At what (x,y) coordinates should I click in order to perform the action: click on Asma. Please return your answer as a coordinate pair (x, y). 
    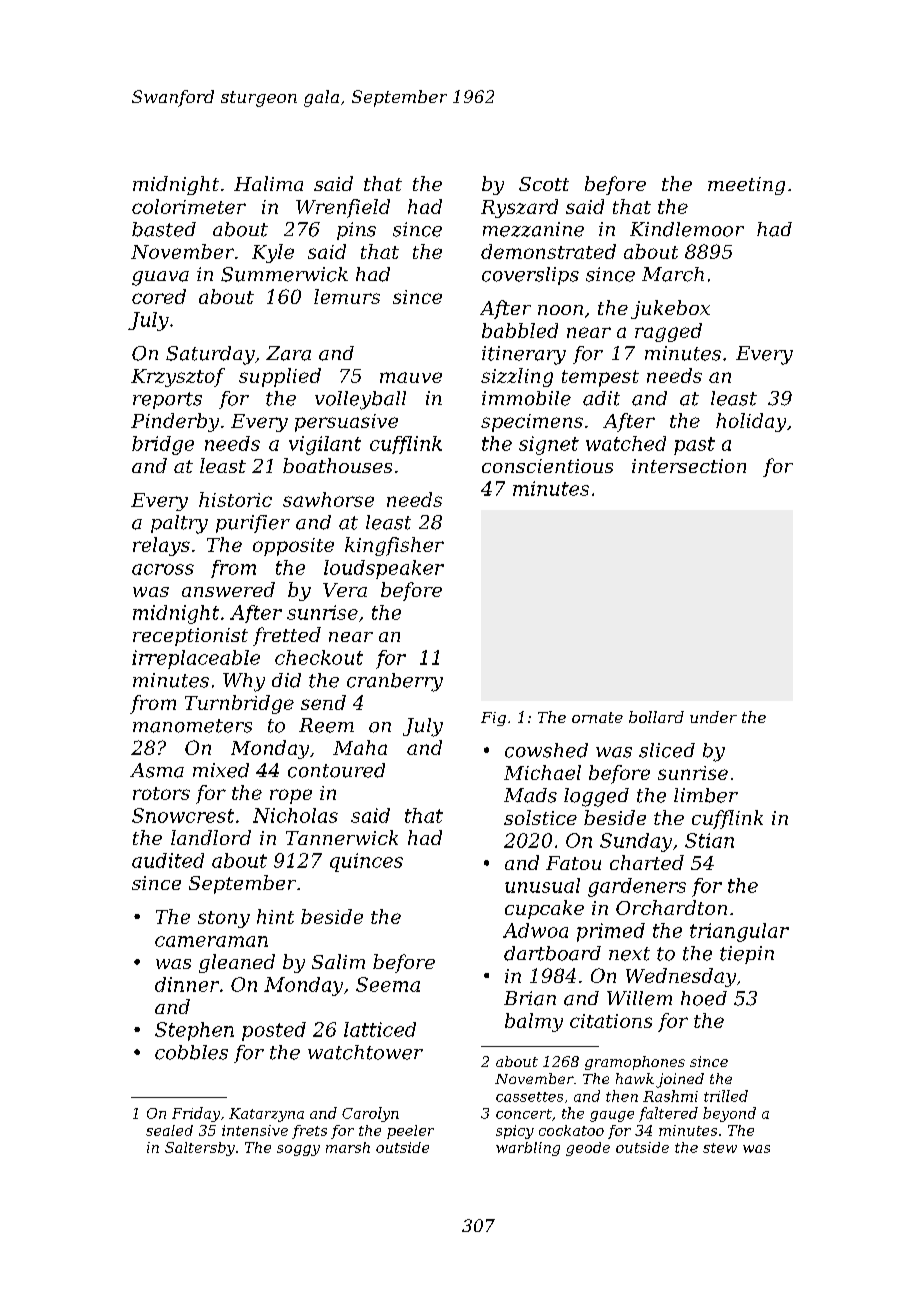
    Looking at the image, I should click on (157, 770).
